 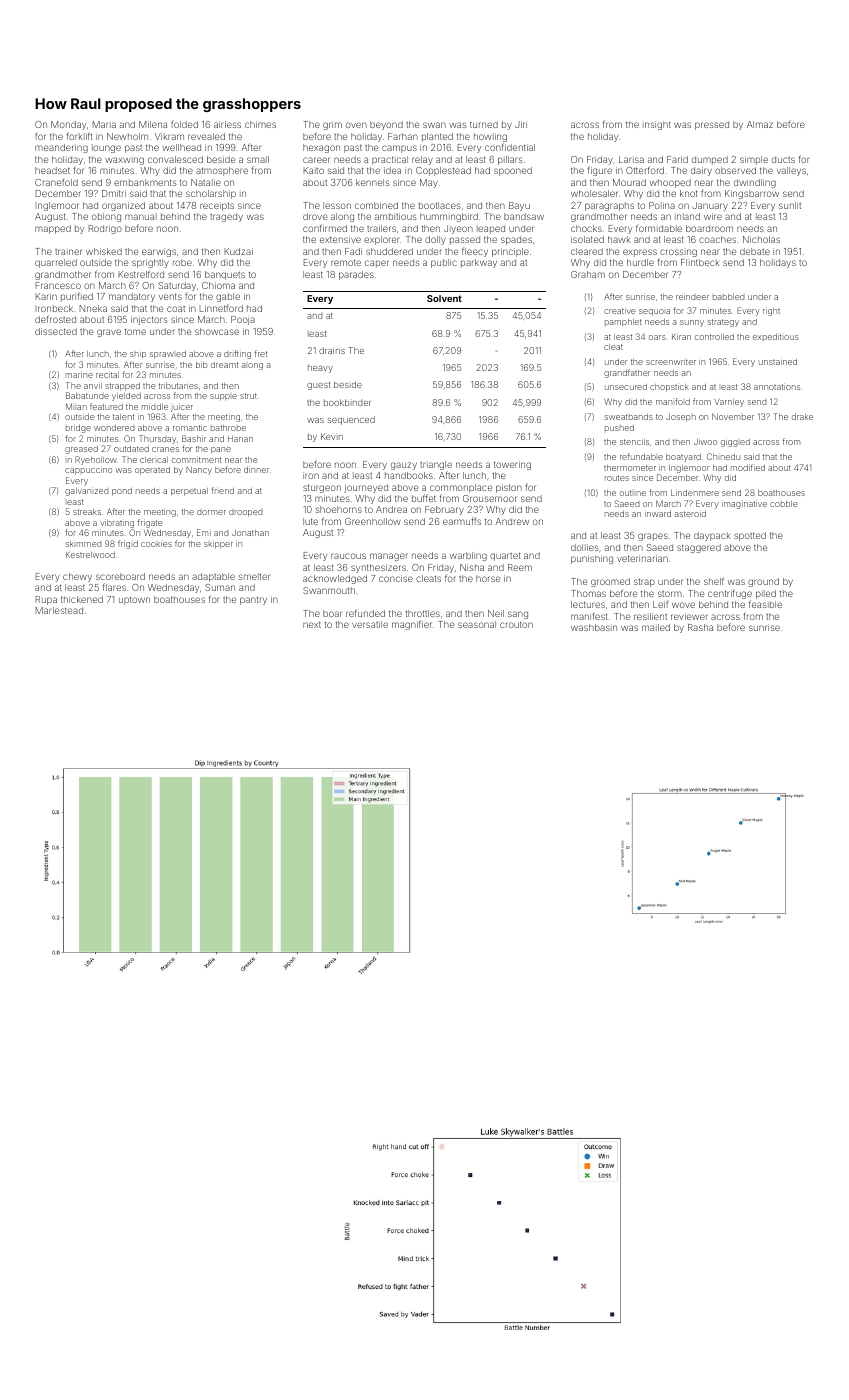 I want to click on drooped, so click(x=245, y=513).
